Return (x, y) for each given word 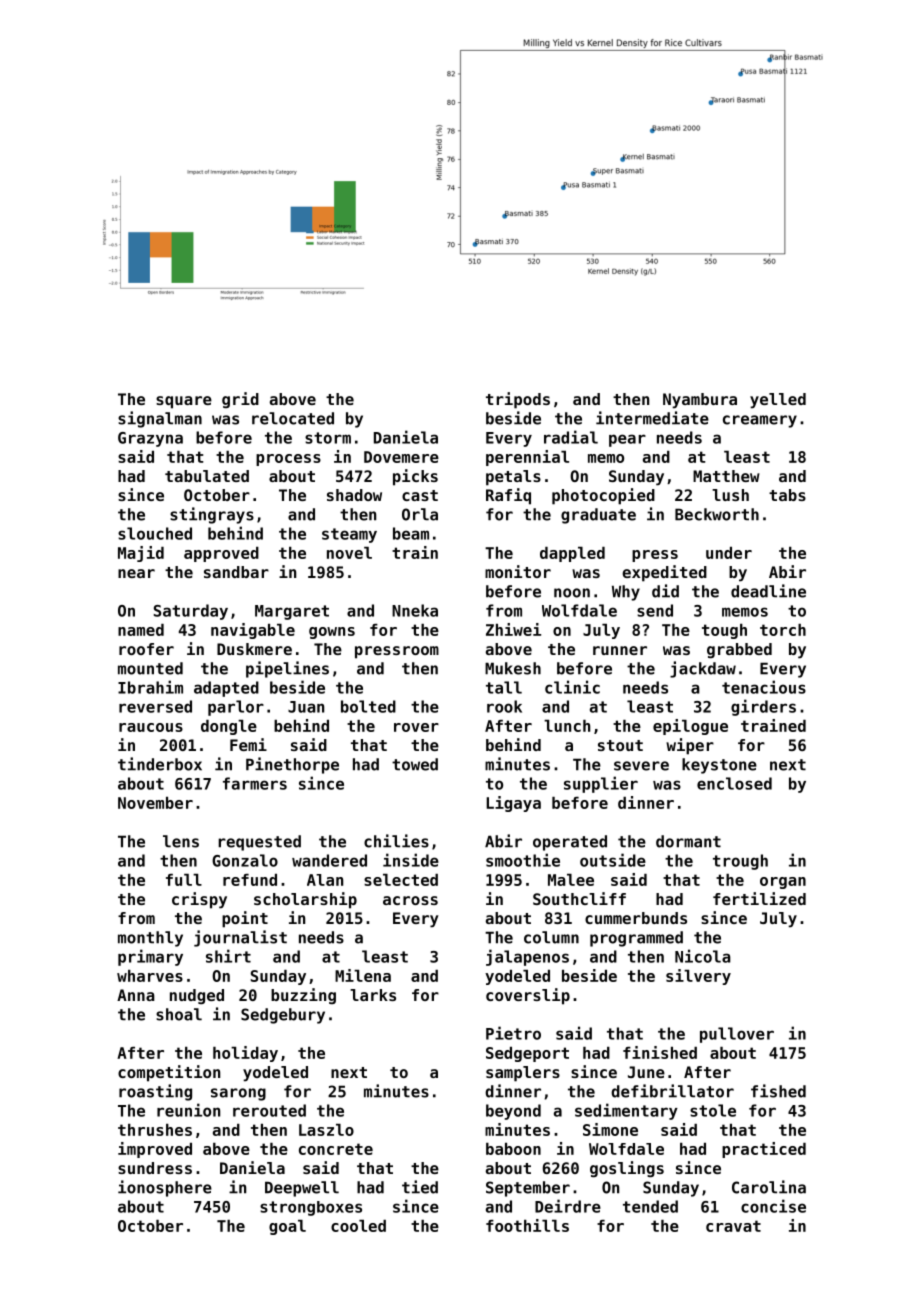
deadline (768, 591)
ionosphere (165, 1188)
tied (420, 1187)
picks (415, 477)
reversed (155, 706)
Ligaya (513, 804)
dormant (688, 841)
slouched (155, 533)
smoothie (523, 860)
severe (641, 766)
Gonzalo (245, 860)
